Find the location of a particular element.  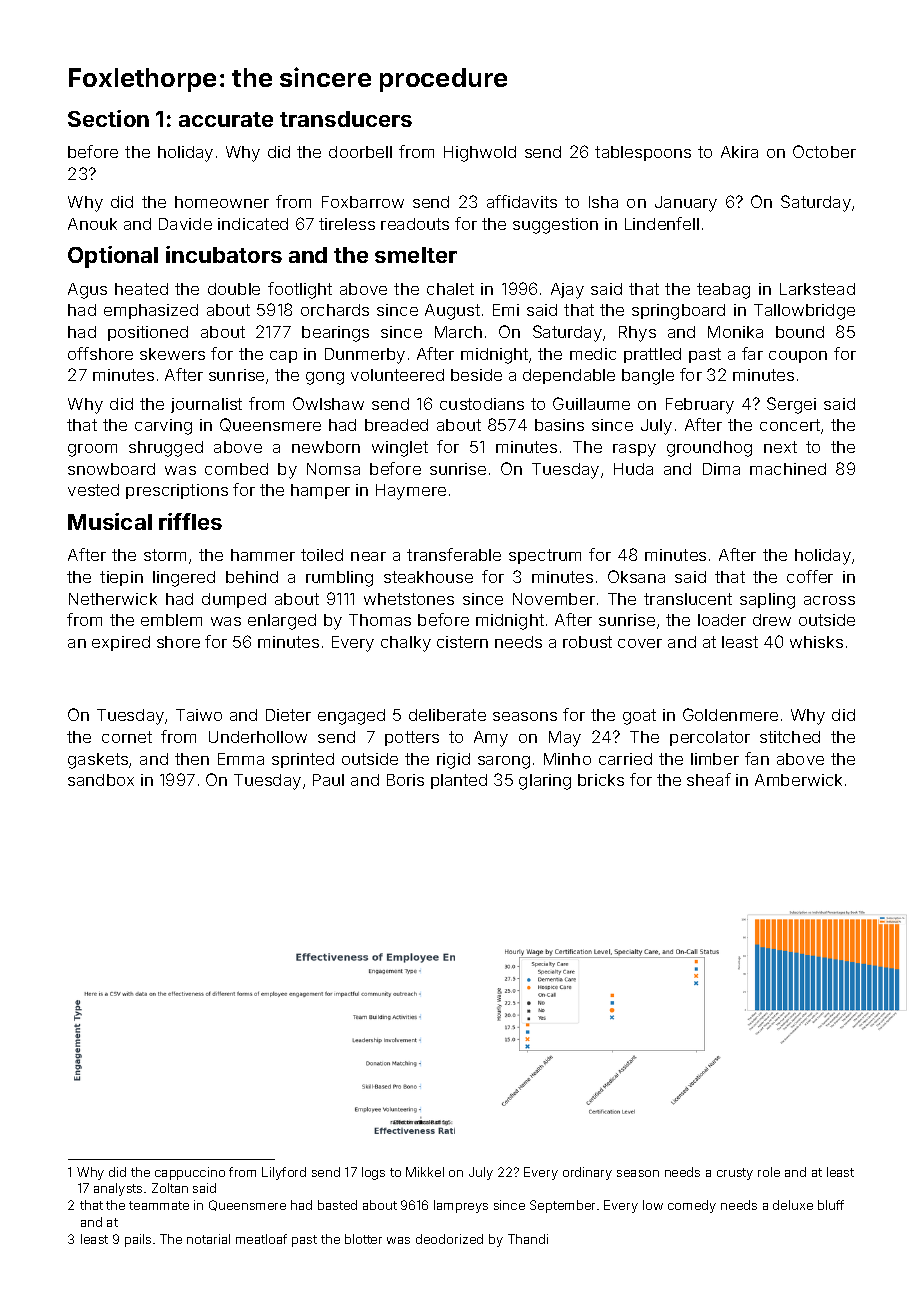

tablespoons is located at coordinates (643, 153).
